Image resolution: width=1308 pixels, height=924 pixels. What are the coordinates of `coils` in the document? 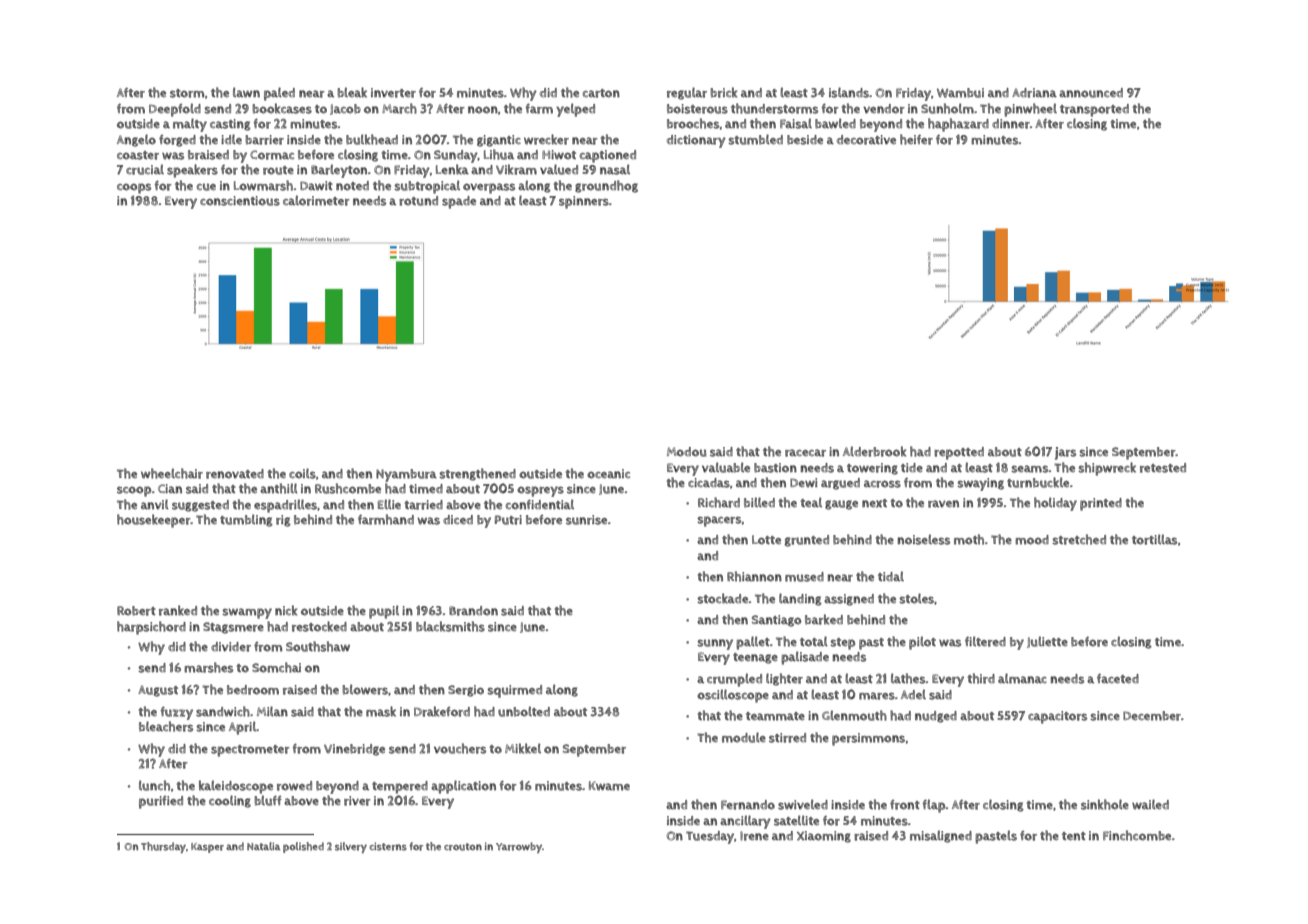 It's located at (302, 473).
